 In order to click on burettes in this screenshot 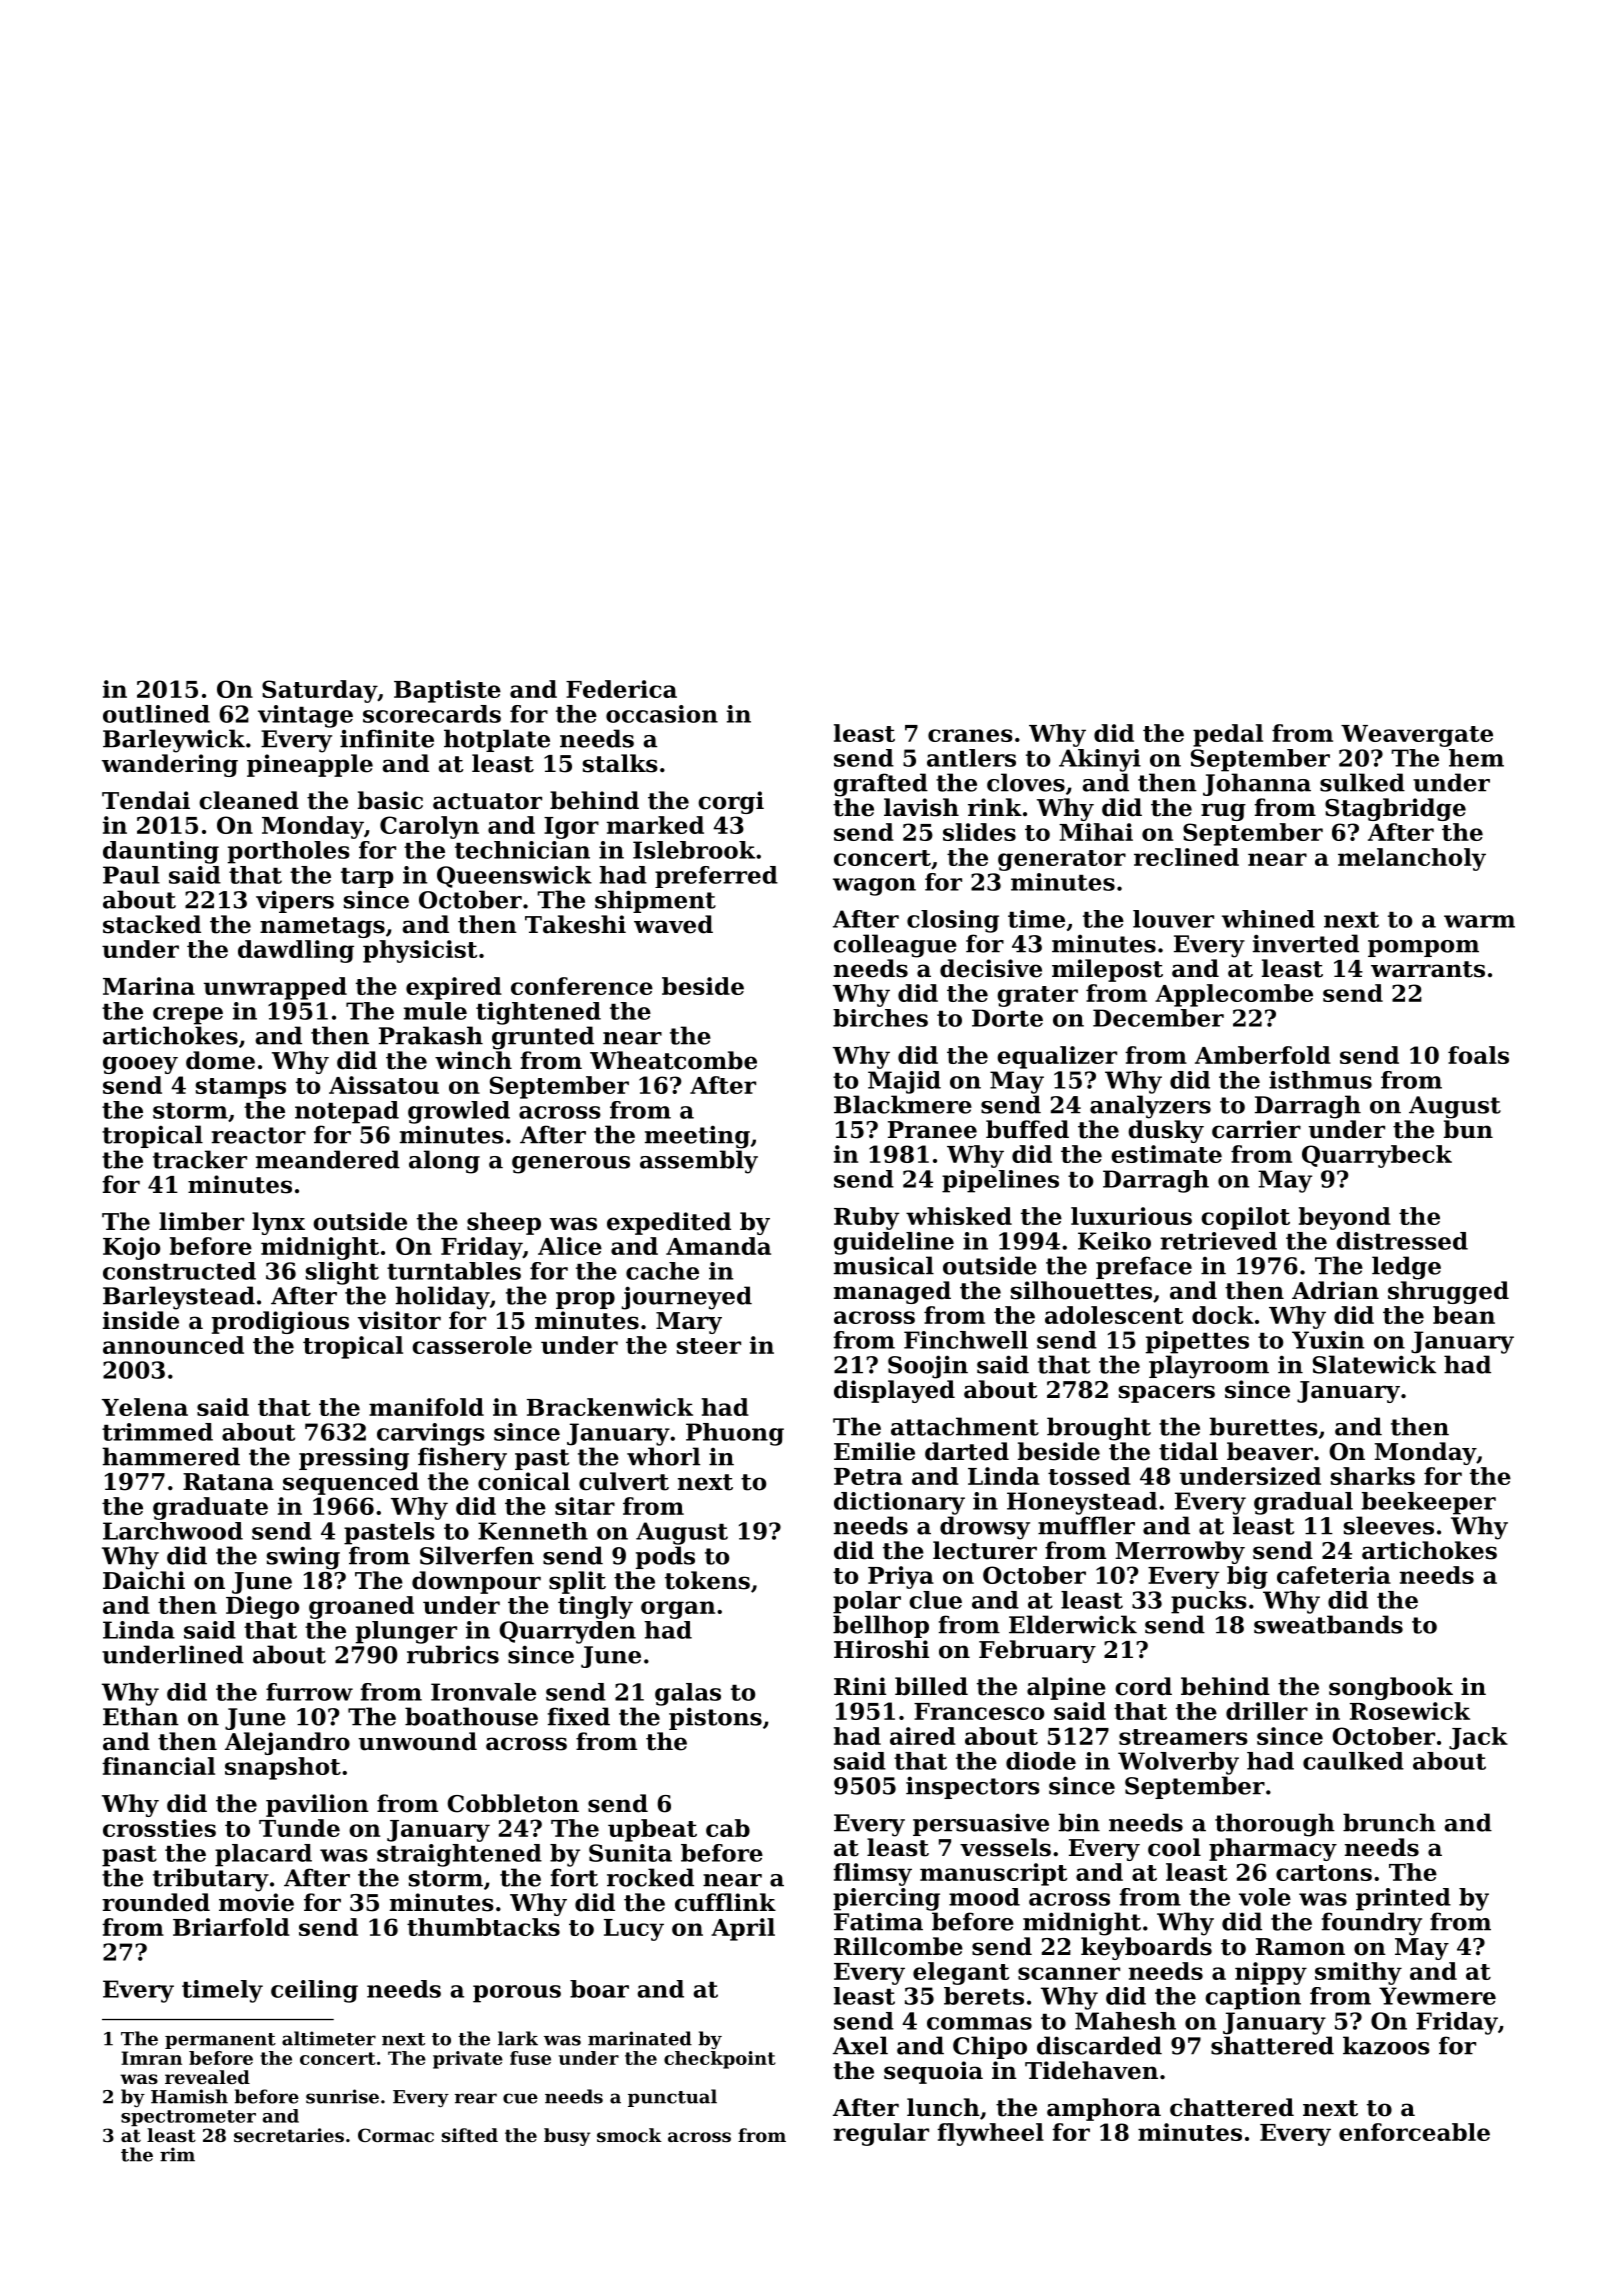, I will do `click(1264, 1426)`.
